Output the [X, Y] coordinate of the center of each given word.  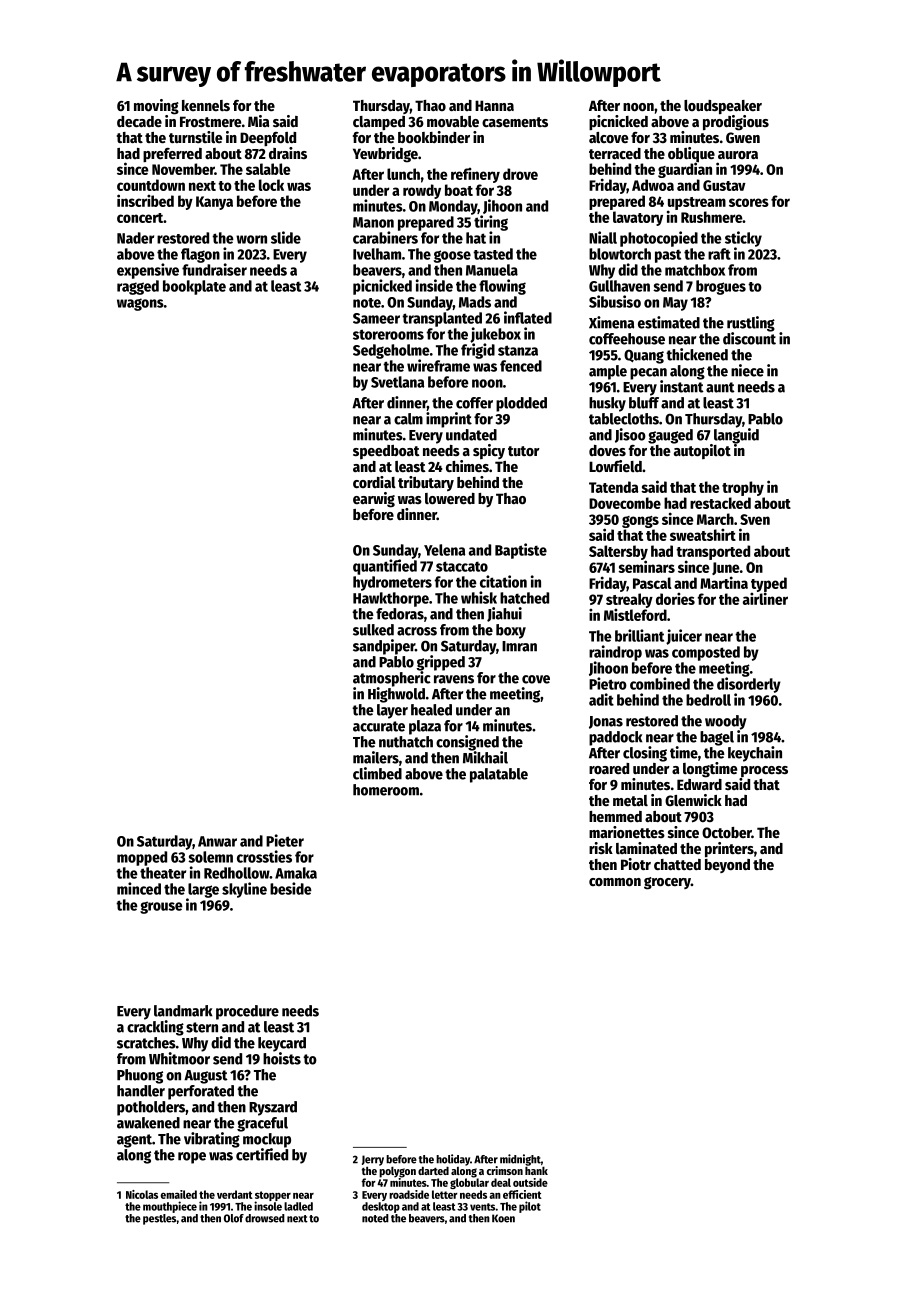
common [615, 882]
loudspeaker [723, 107]
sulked [373, 630]
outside [530, 1182]
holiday [453, 1160]
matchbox [695, 270]
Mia [258, 121]
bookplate [194, 287]
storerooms [388, 334]
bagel [717, 738]
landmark [183, 1011]
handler [141, 1091]
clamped [379, 123]
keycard [282, 1044]
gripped [440, 663]
